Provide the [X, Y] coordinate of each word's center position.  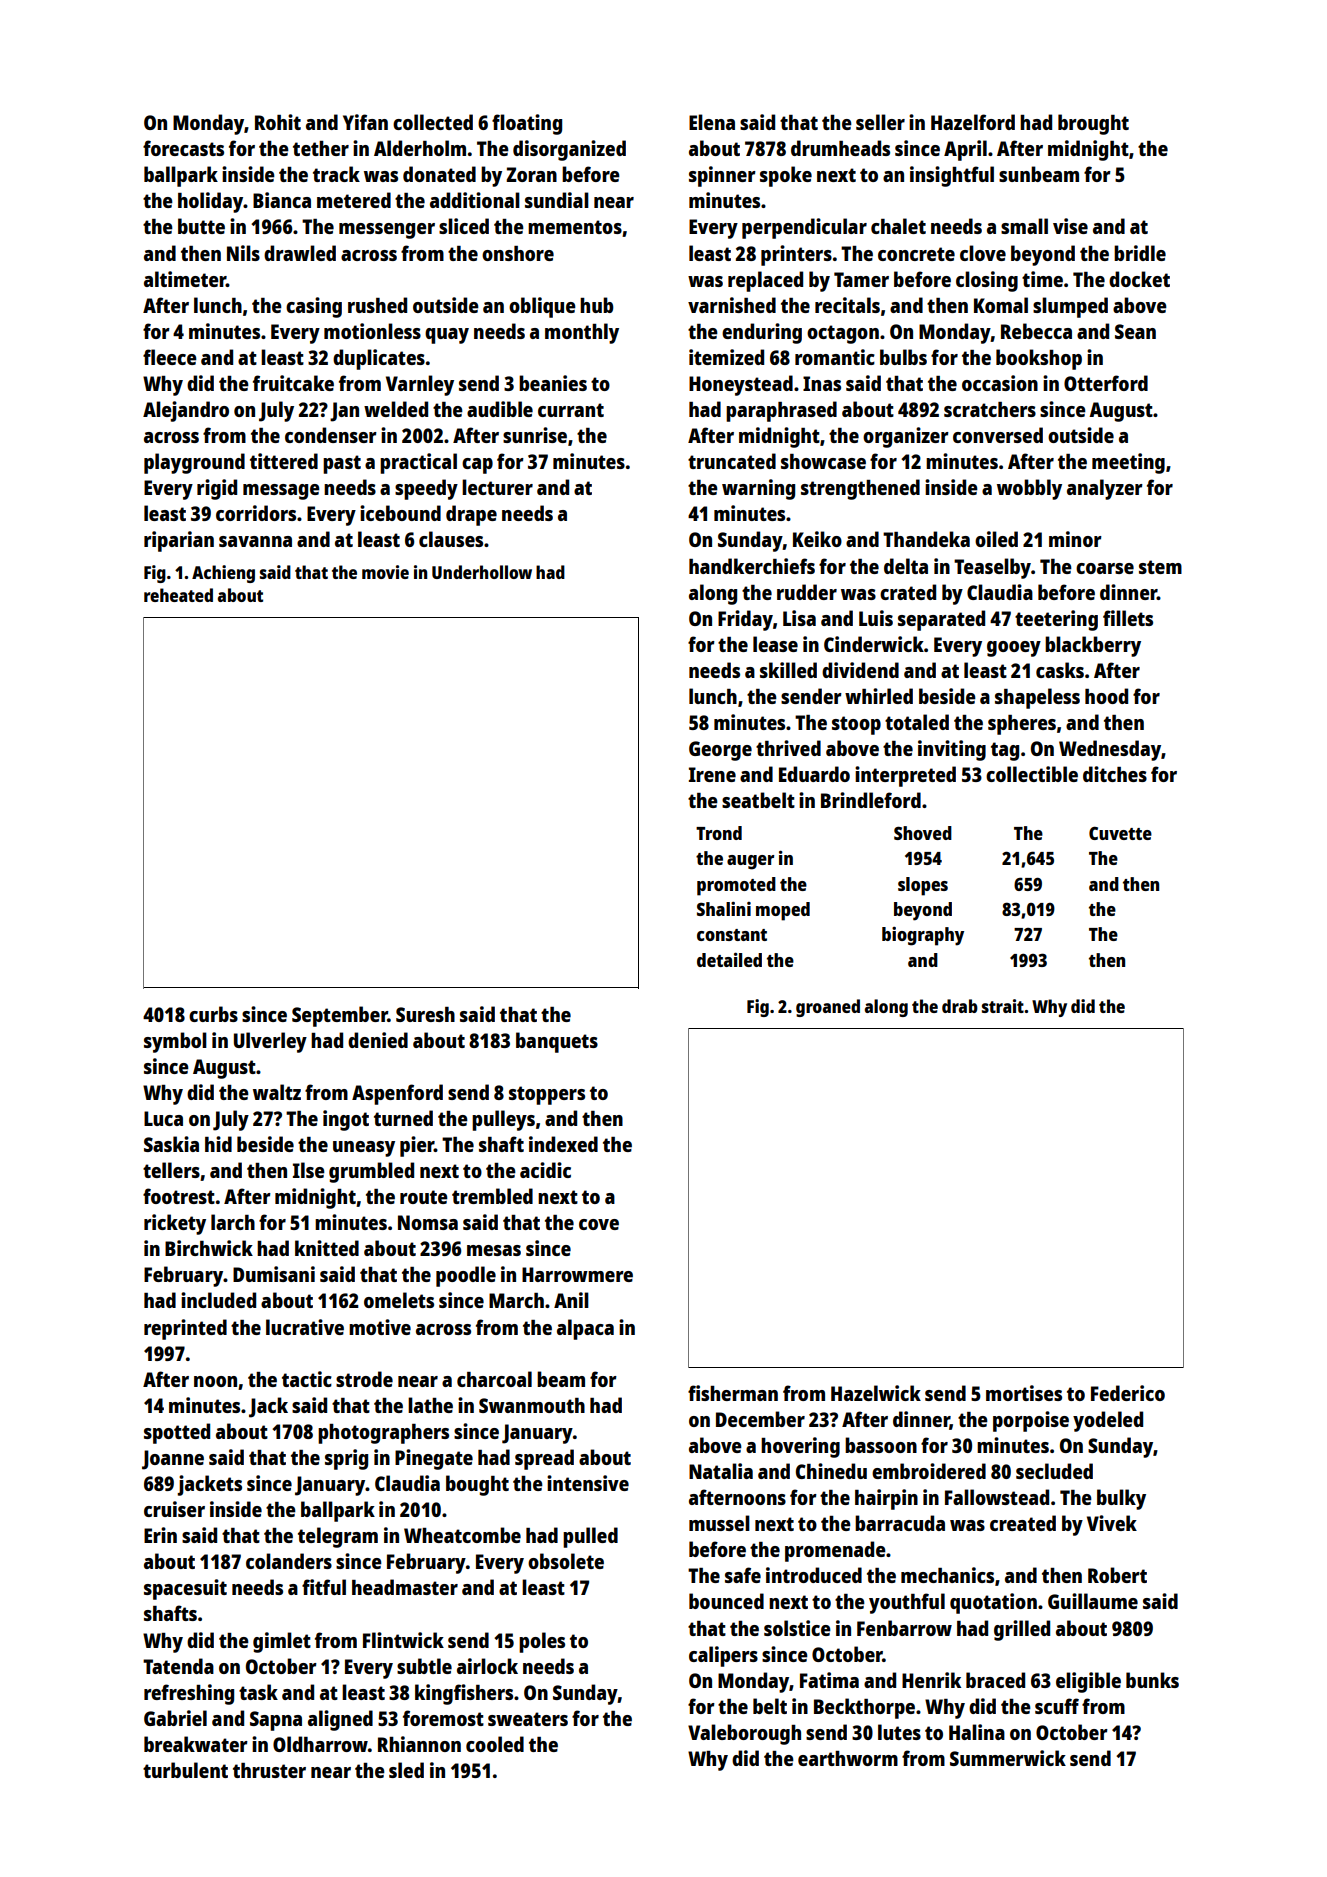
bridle [1140, 253]
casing [314, 307]
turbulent [185, 1770]
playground [194, 463]
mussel [719, 1523]
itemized [726, 357]
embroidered [929, 1471]
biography [923, 936]
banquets [557, 1042]
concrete [916, 254]
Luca [163, 1118]
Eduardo [814, 774]
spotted [177, 1433]
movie [385, 572]
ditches [1115, 774]
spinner [722, 176]
